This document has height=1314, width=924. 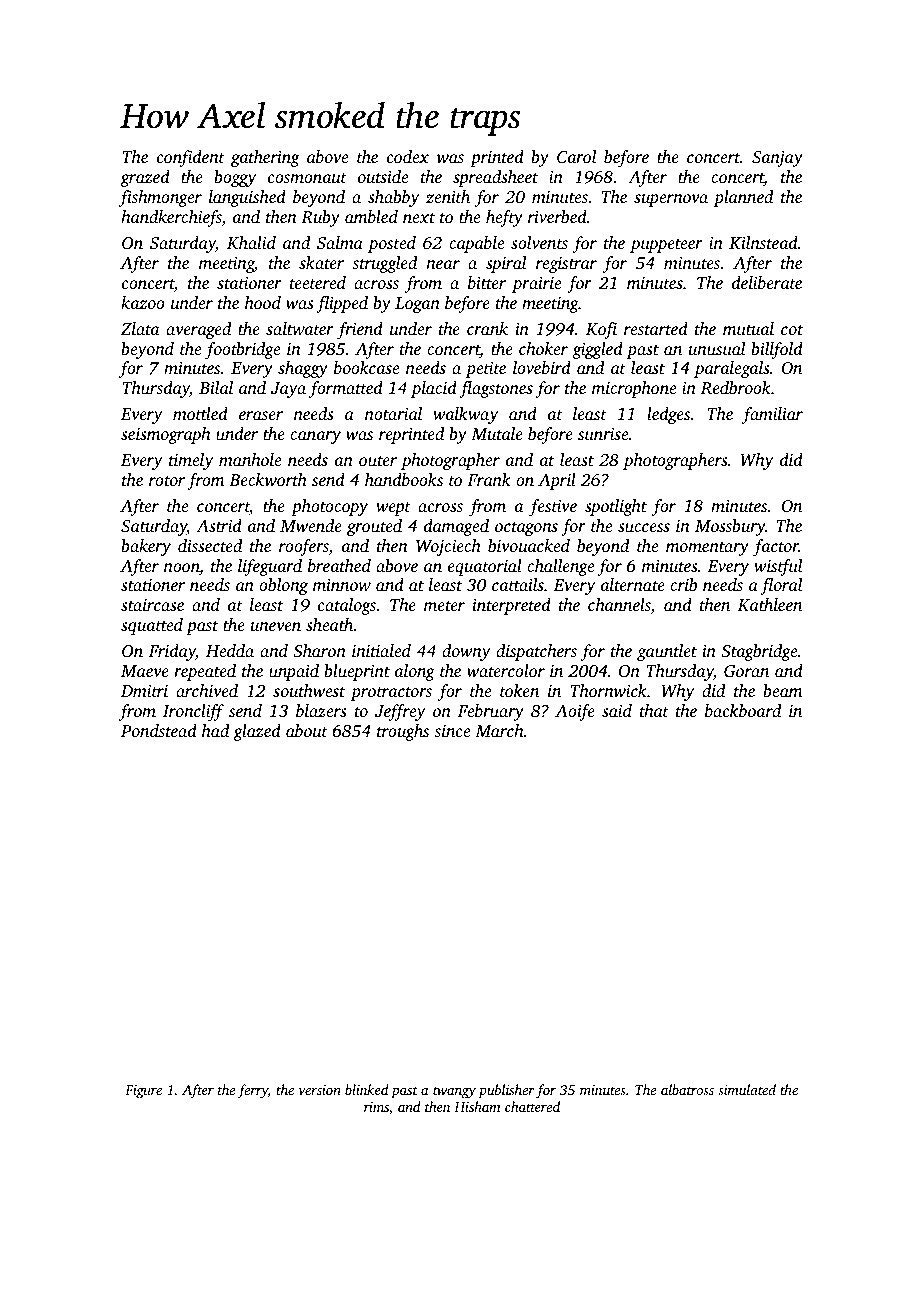 I want to click on friend, so click(x=360, y=330).
